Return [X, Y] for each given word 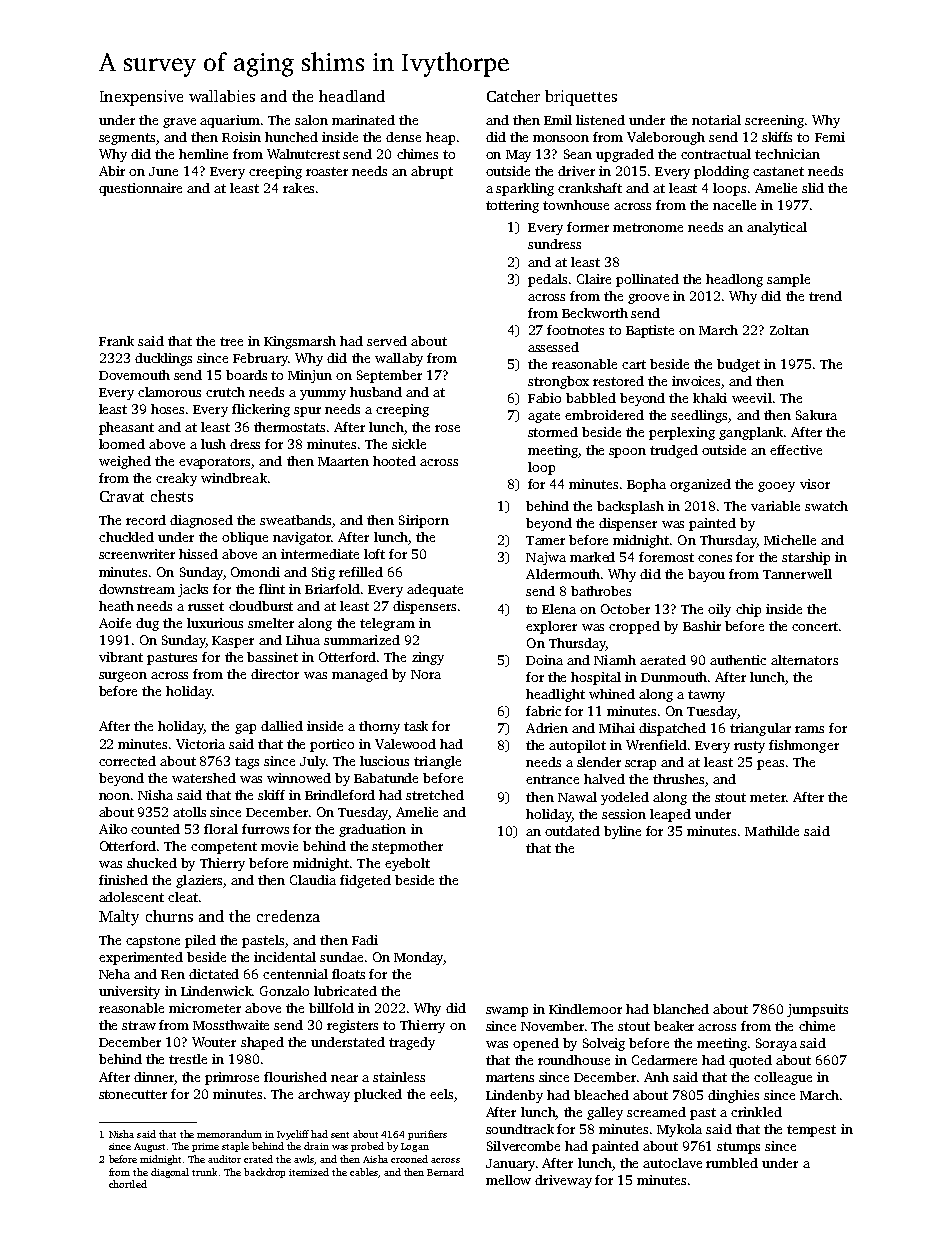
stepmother [407, 847]
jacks [193, 590]
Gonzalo [284, 991]
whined [612, 694]
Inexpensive [141, 98]
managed [360, 675]
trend [825, 296]
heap [440, 138]
